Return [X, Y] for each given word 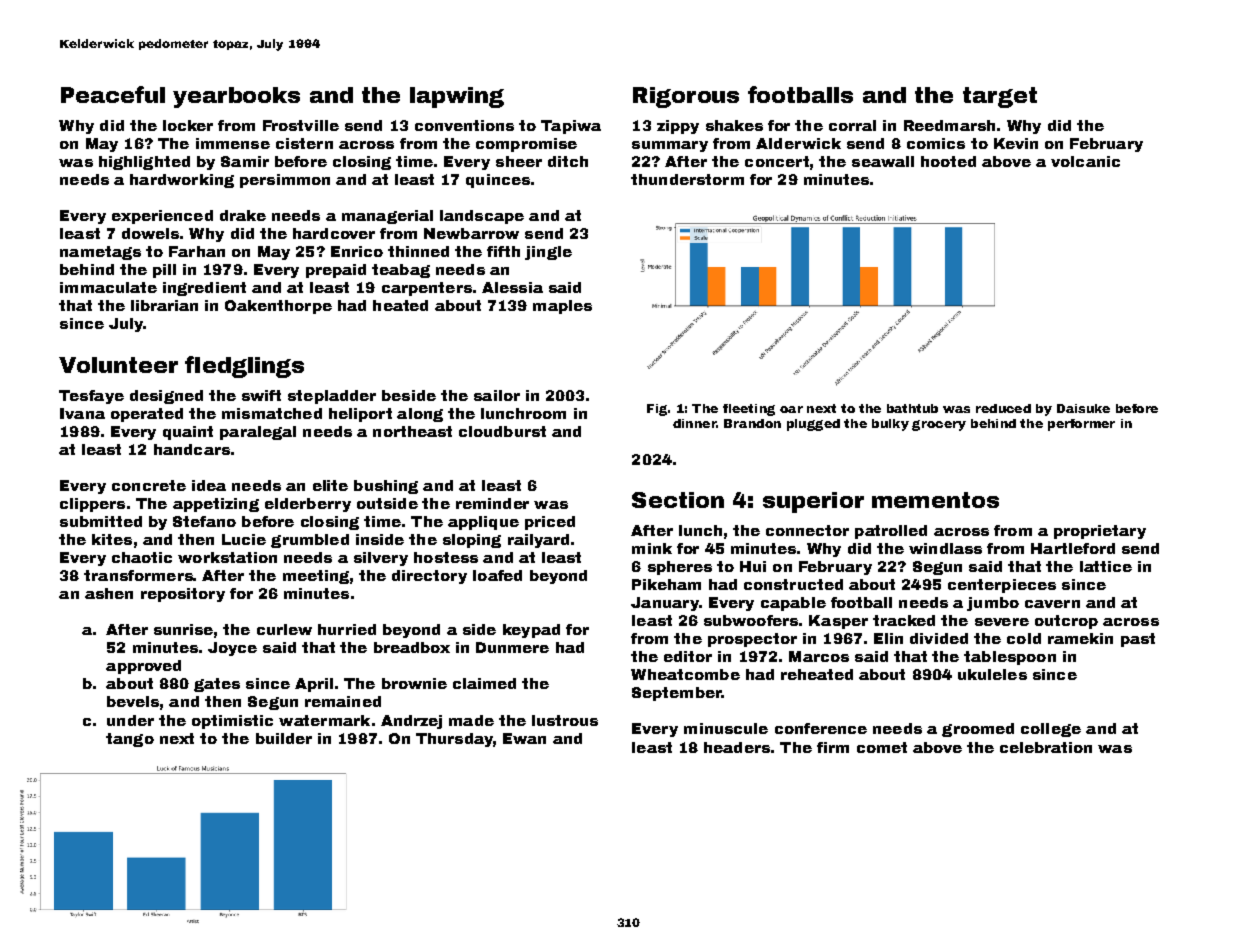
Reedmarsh [949, 125]
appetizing [216, 505]
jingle [548, 253]
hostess [446, 557]
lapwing [457, 97]
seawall [883, 161]
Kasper [838, 622]
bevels [133, 701]
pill [164, 271]
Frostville [301, 125]
